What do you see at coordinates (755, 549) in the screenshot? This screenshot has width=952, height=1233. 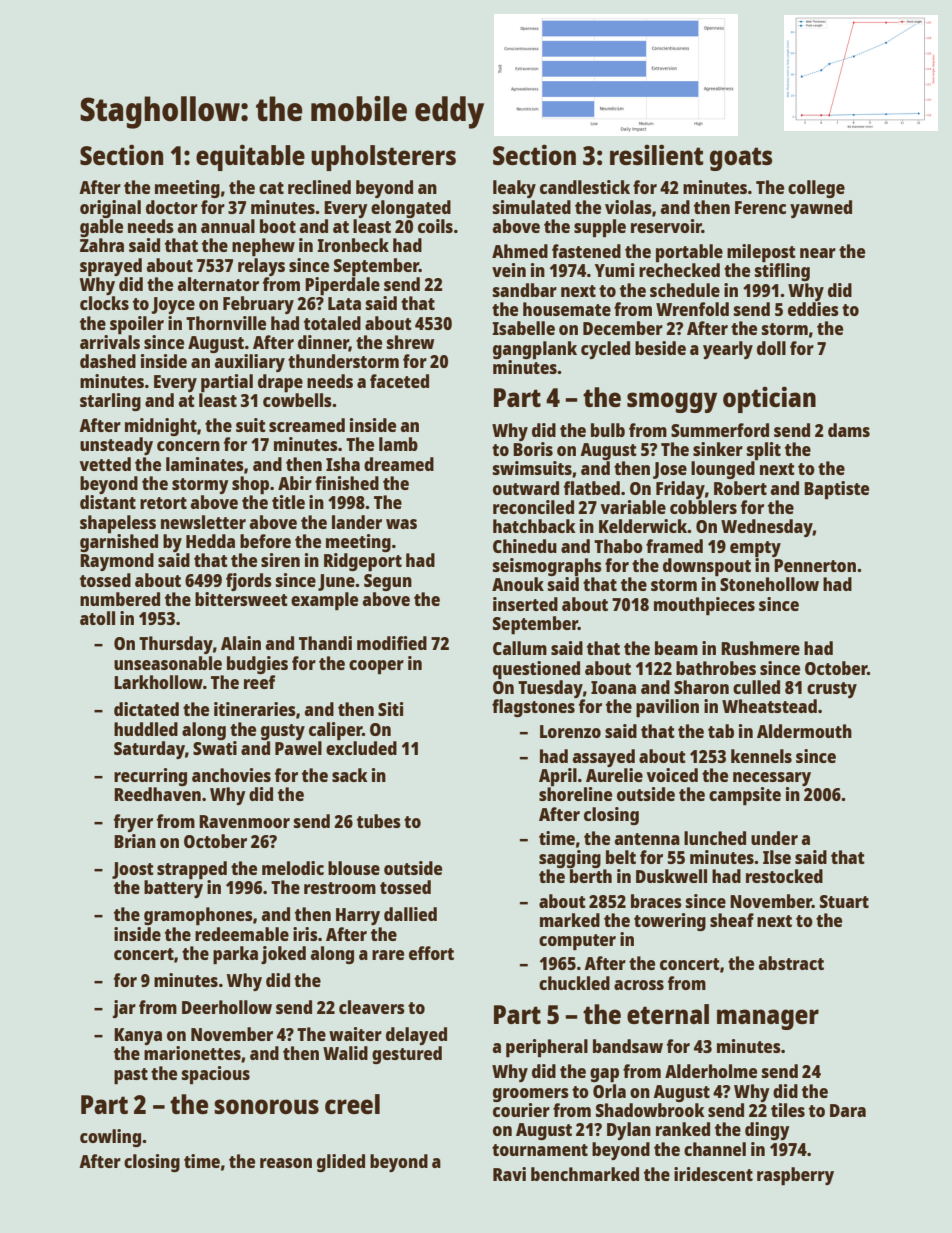 I see `empty` at bounding box center [755, 549].
